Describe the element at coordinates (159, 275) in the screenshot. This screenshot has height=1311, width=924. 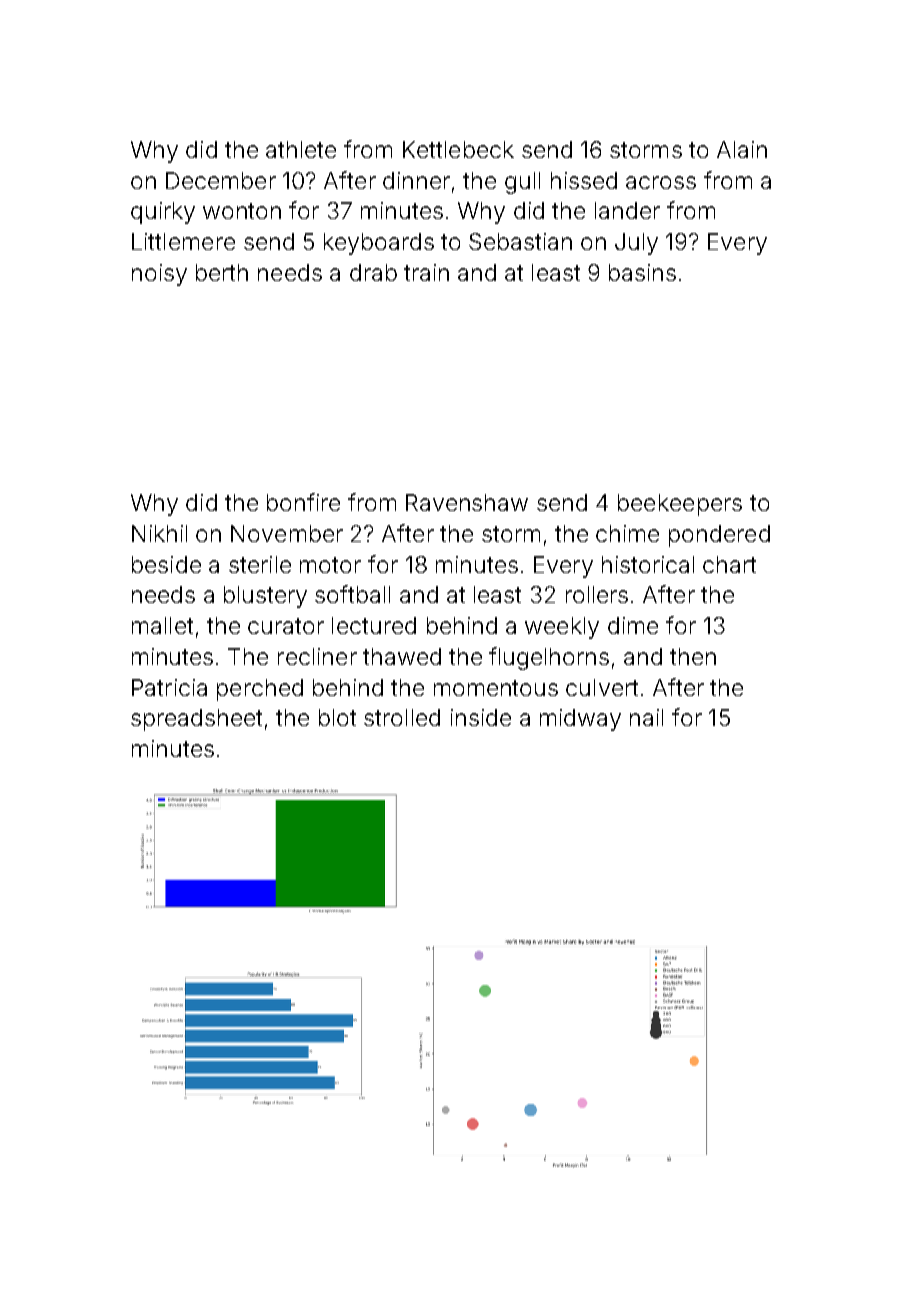
I see `noisy` at that location.
